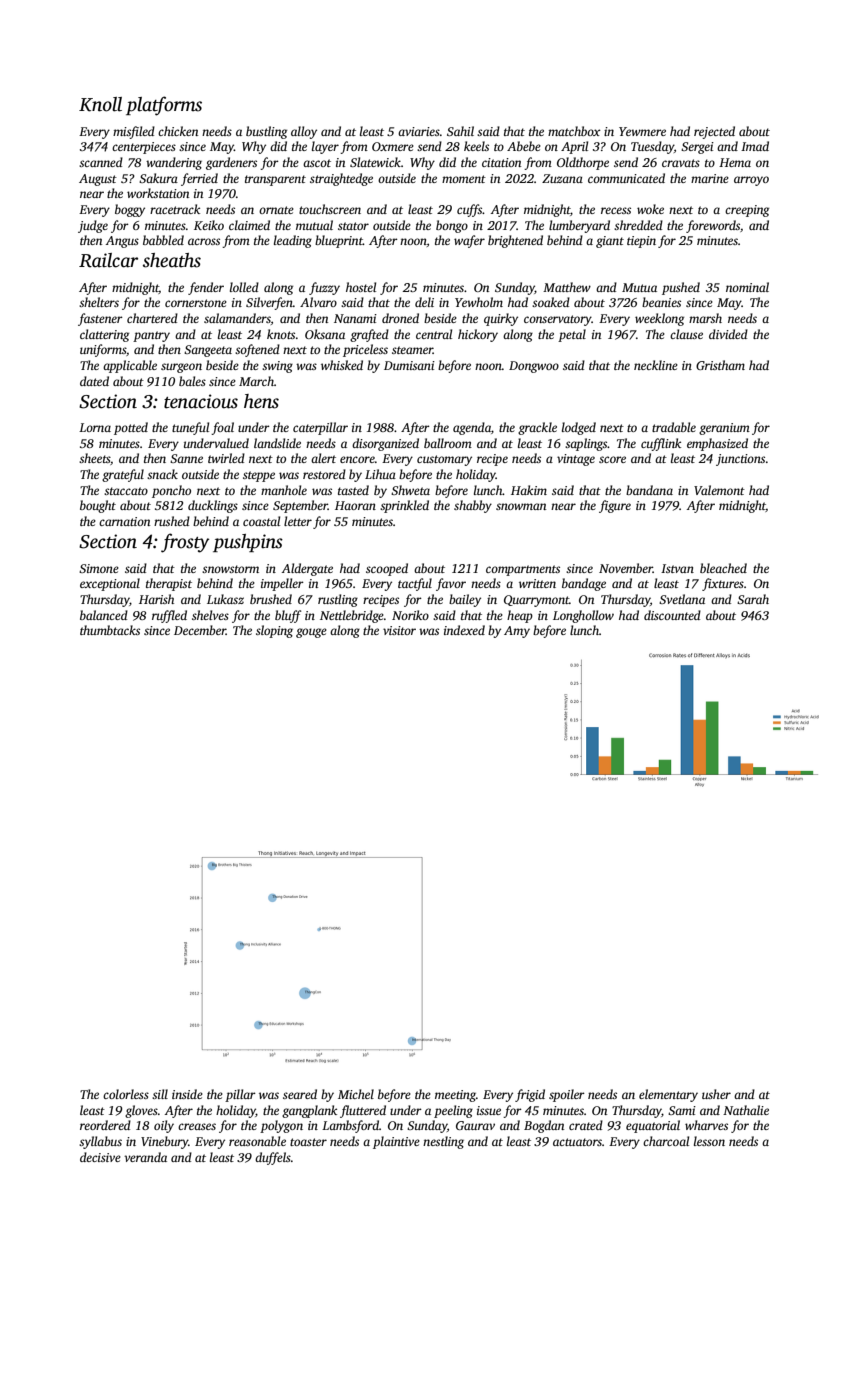 This screenshot has height=1400, width=849. What do you see at coordinates (409, 365) in the screenshot?
I see `Dumisani` at bounding box center [409, 365].
